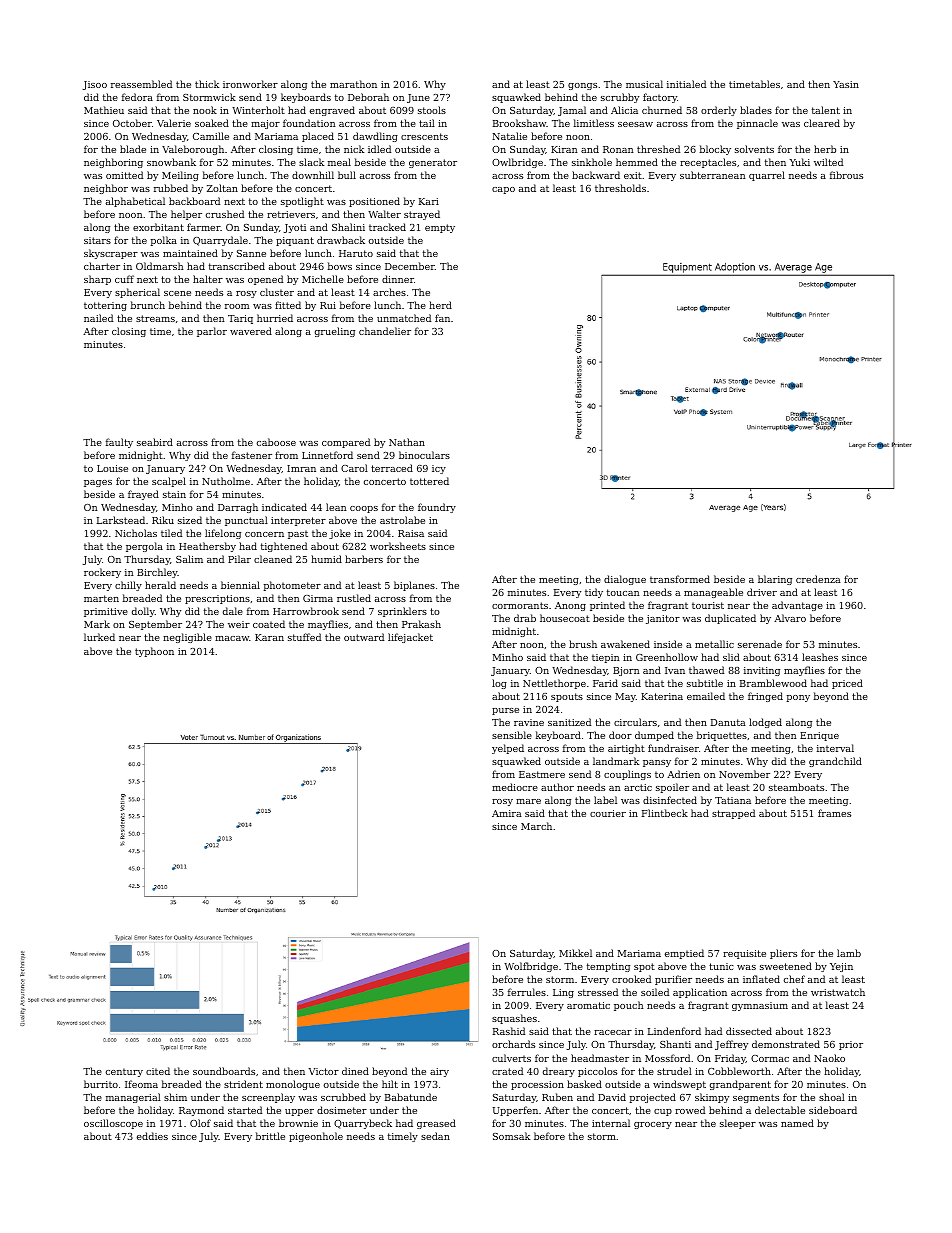 Image resolution: width=952 pixels, height=1233 pixels. What do you see at coordinates (163, 520) in the screenshot?
I see `Riku` at bounding box center [163, 520].
